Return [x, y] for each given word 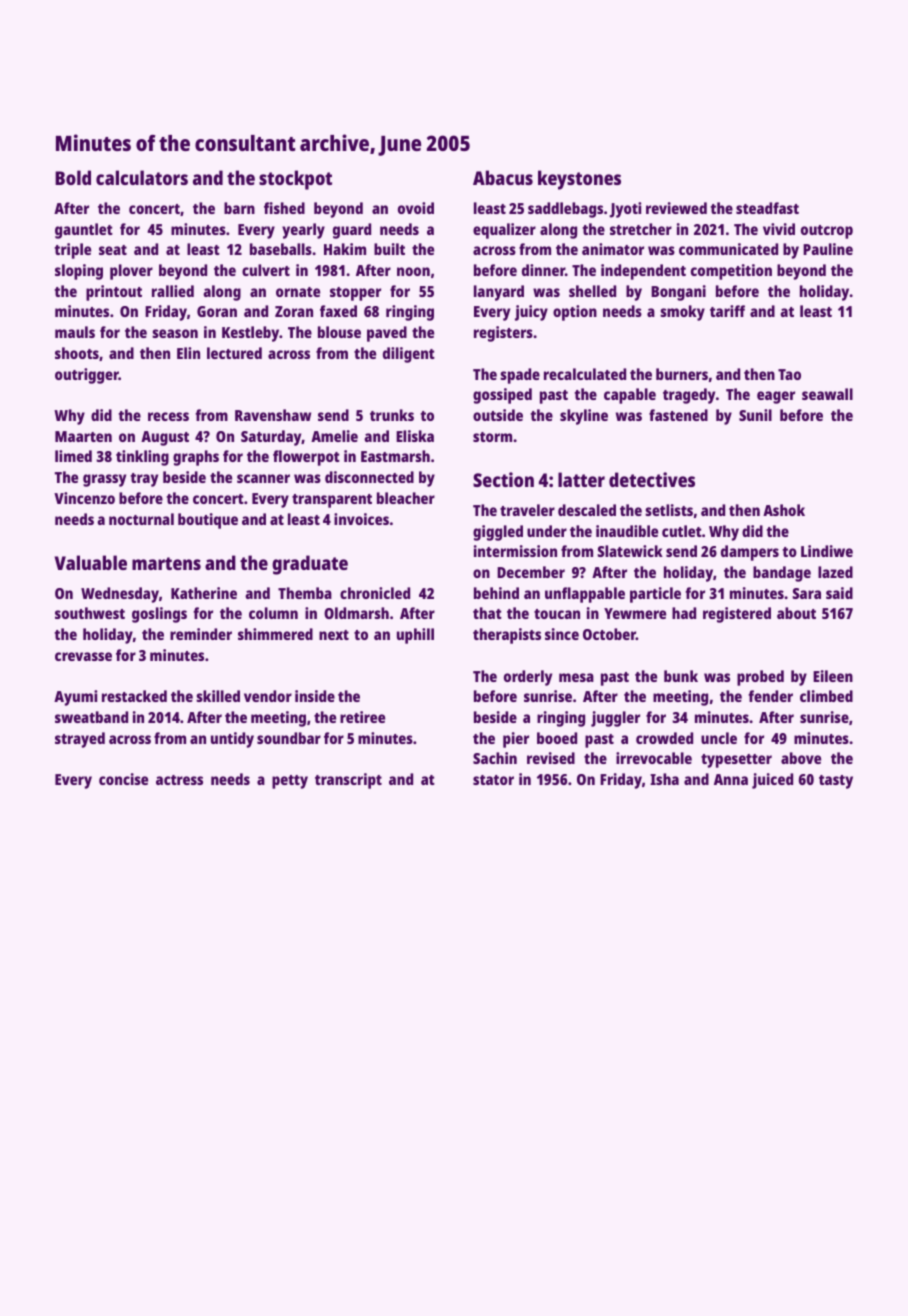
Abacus [503, 177]
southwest [90, 613]
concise [123, 779]
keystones [579, 180]
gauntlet [84, 231]
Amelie [334, 436]
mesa [576, 677]
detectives [652, 479]
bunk [681, 676]
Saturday [271, 438]
